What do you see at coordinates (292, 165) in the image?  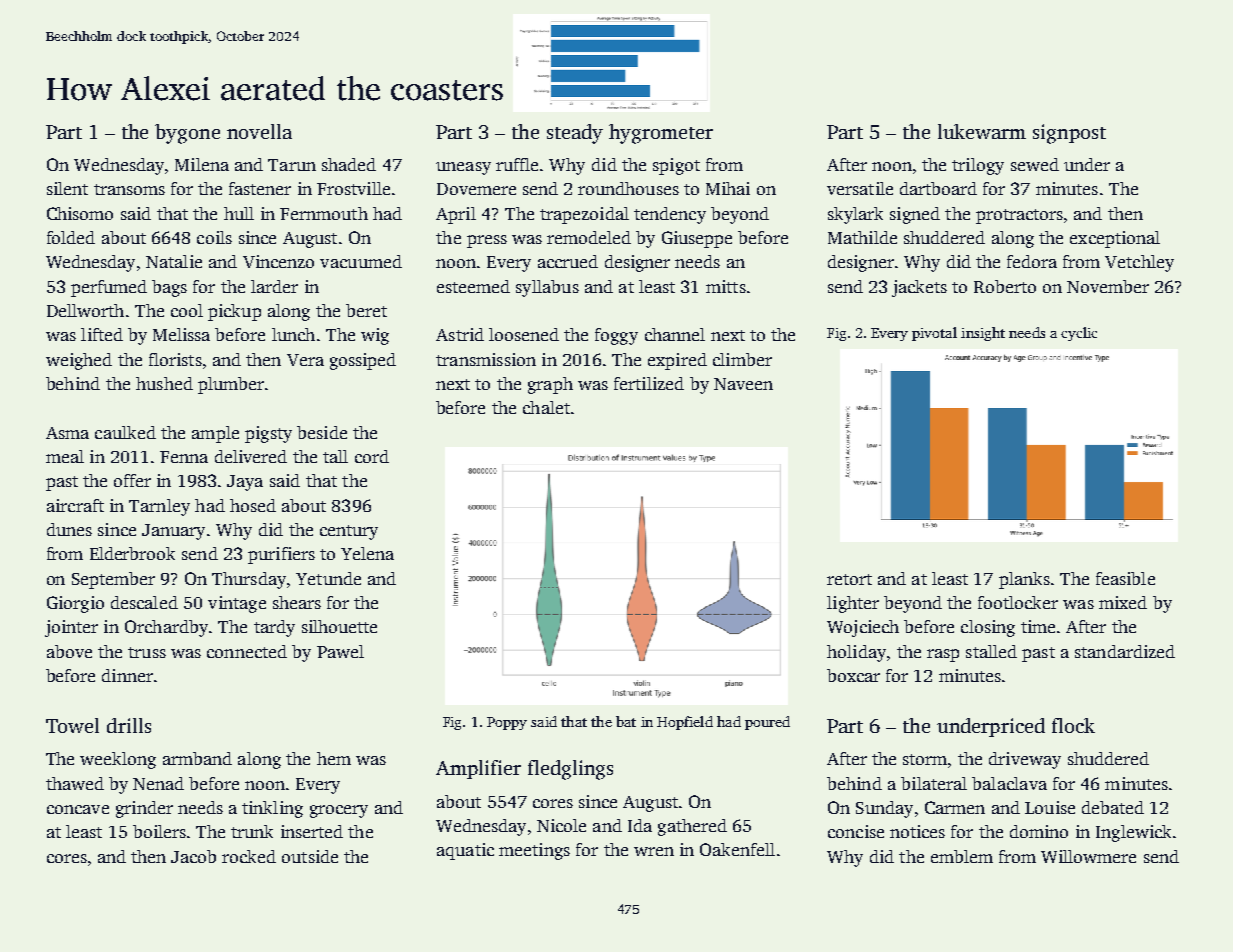 I see `Tarun` at bounding box center [292, 165].
